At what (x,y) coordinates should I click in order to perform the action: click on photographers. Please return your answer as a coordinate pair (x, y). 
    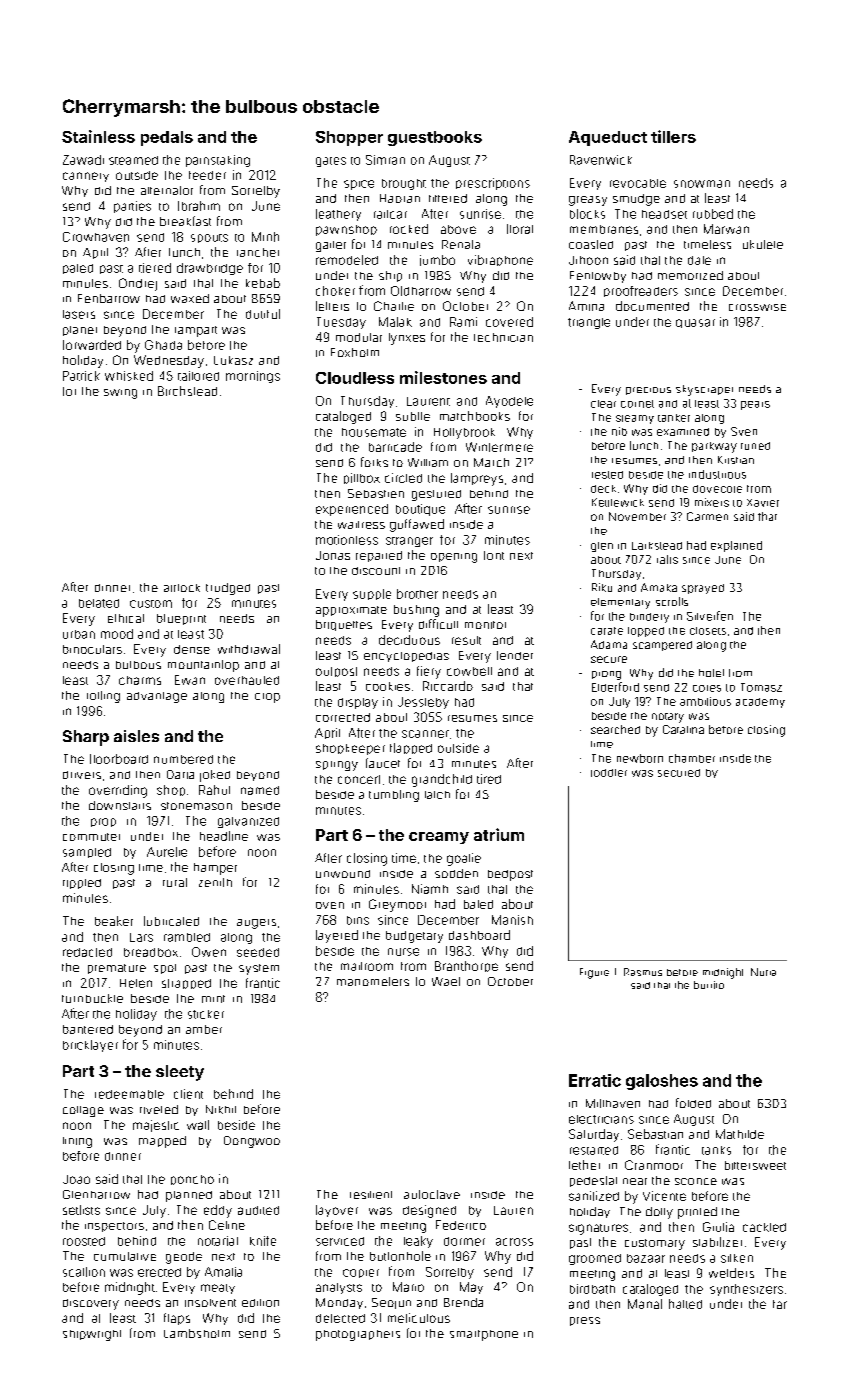
    Looking at the image, I should click on (358, 1335).
